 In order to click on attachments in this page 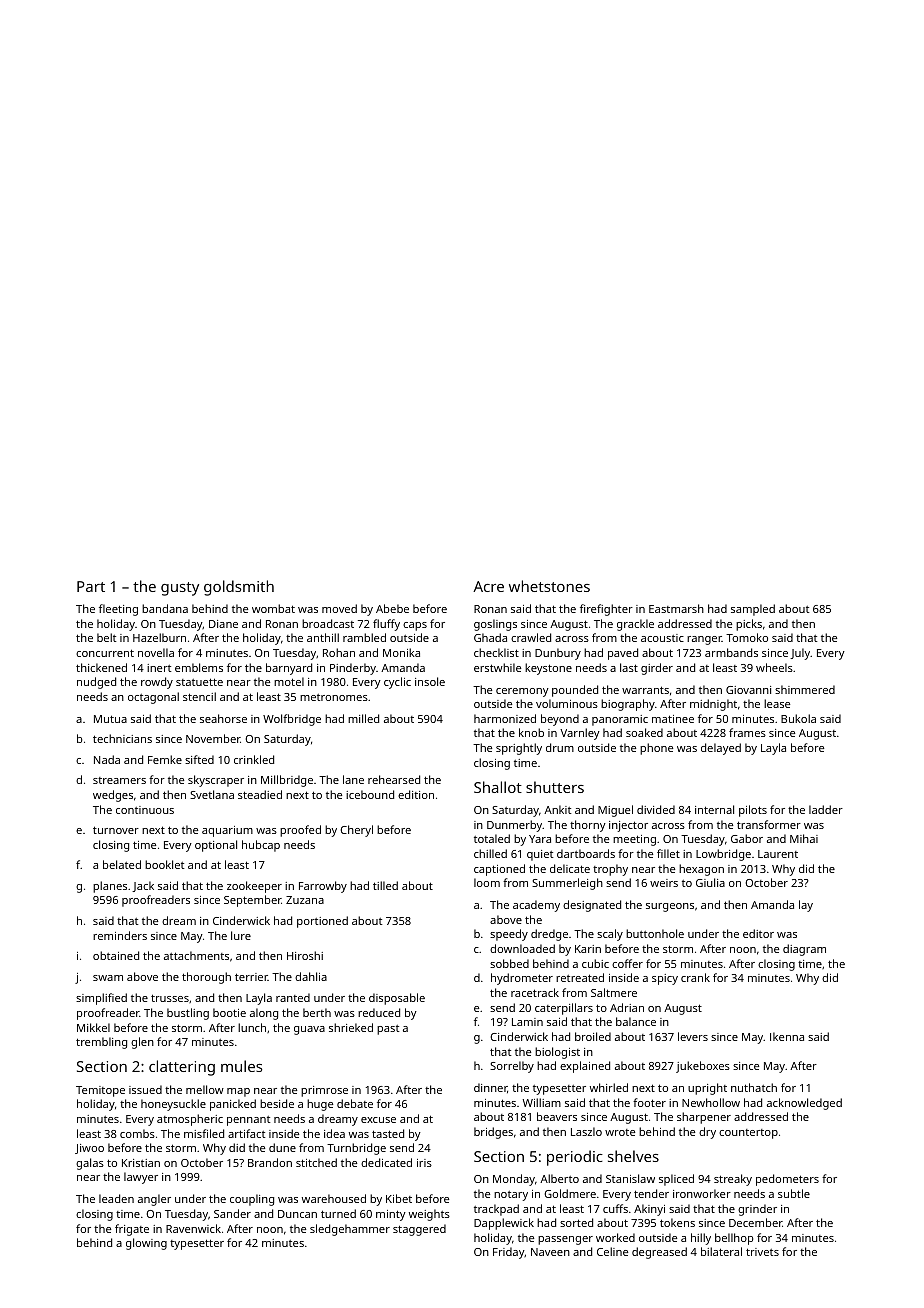, I will do `click(196, 955)`.
